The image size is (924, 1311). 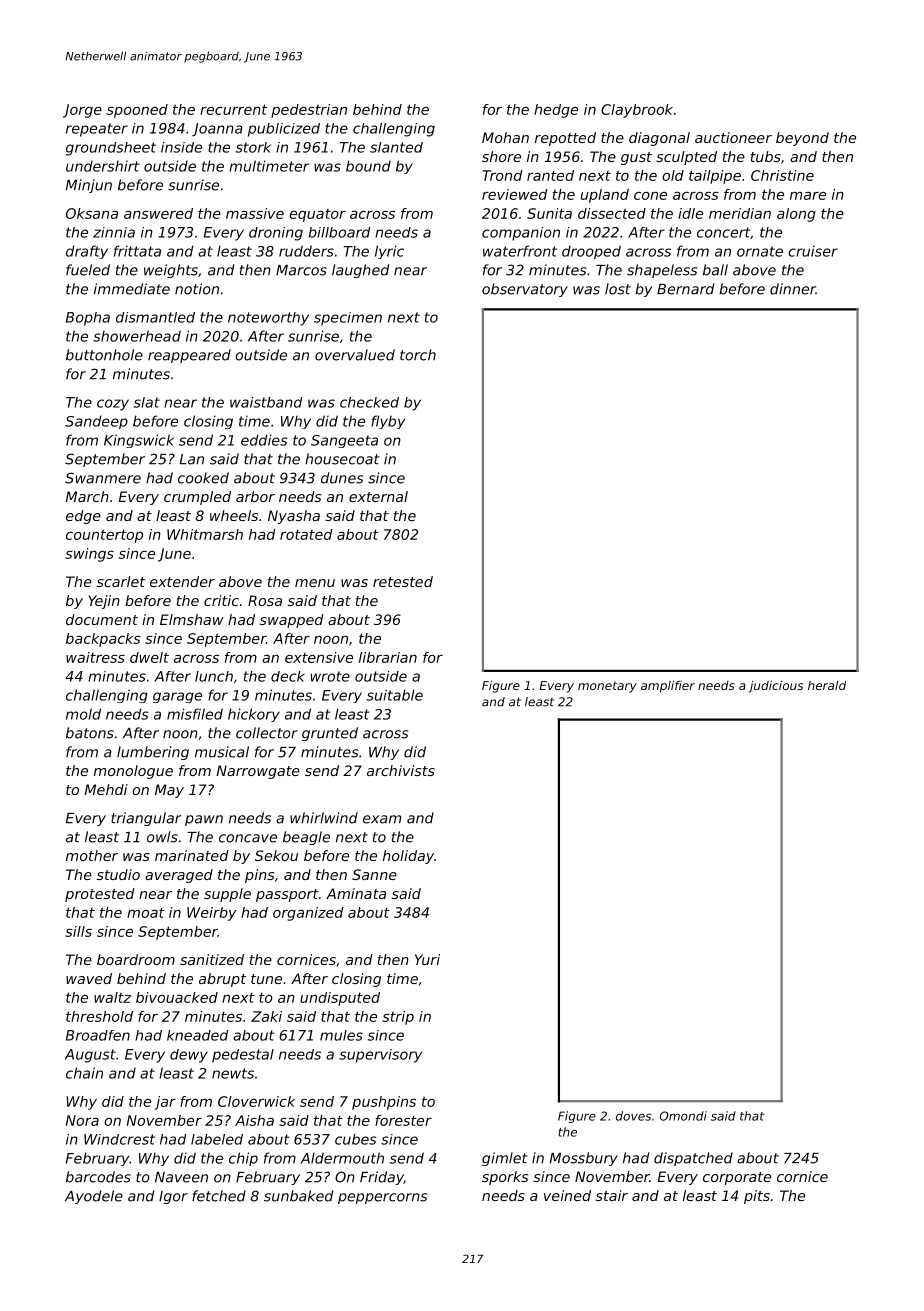 What do you see at coordinates (355, 355) in the page?
I see `overvalued` at bounding box center [355, 355].
